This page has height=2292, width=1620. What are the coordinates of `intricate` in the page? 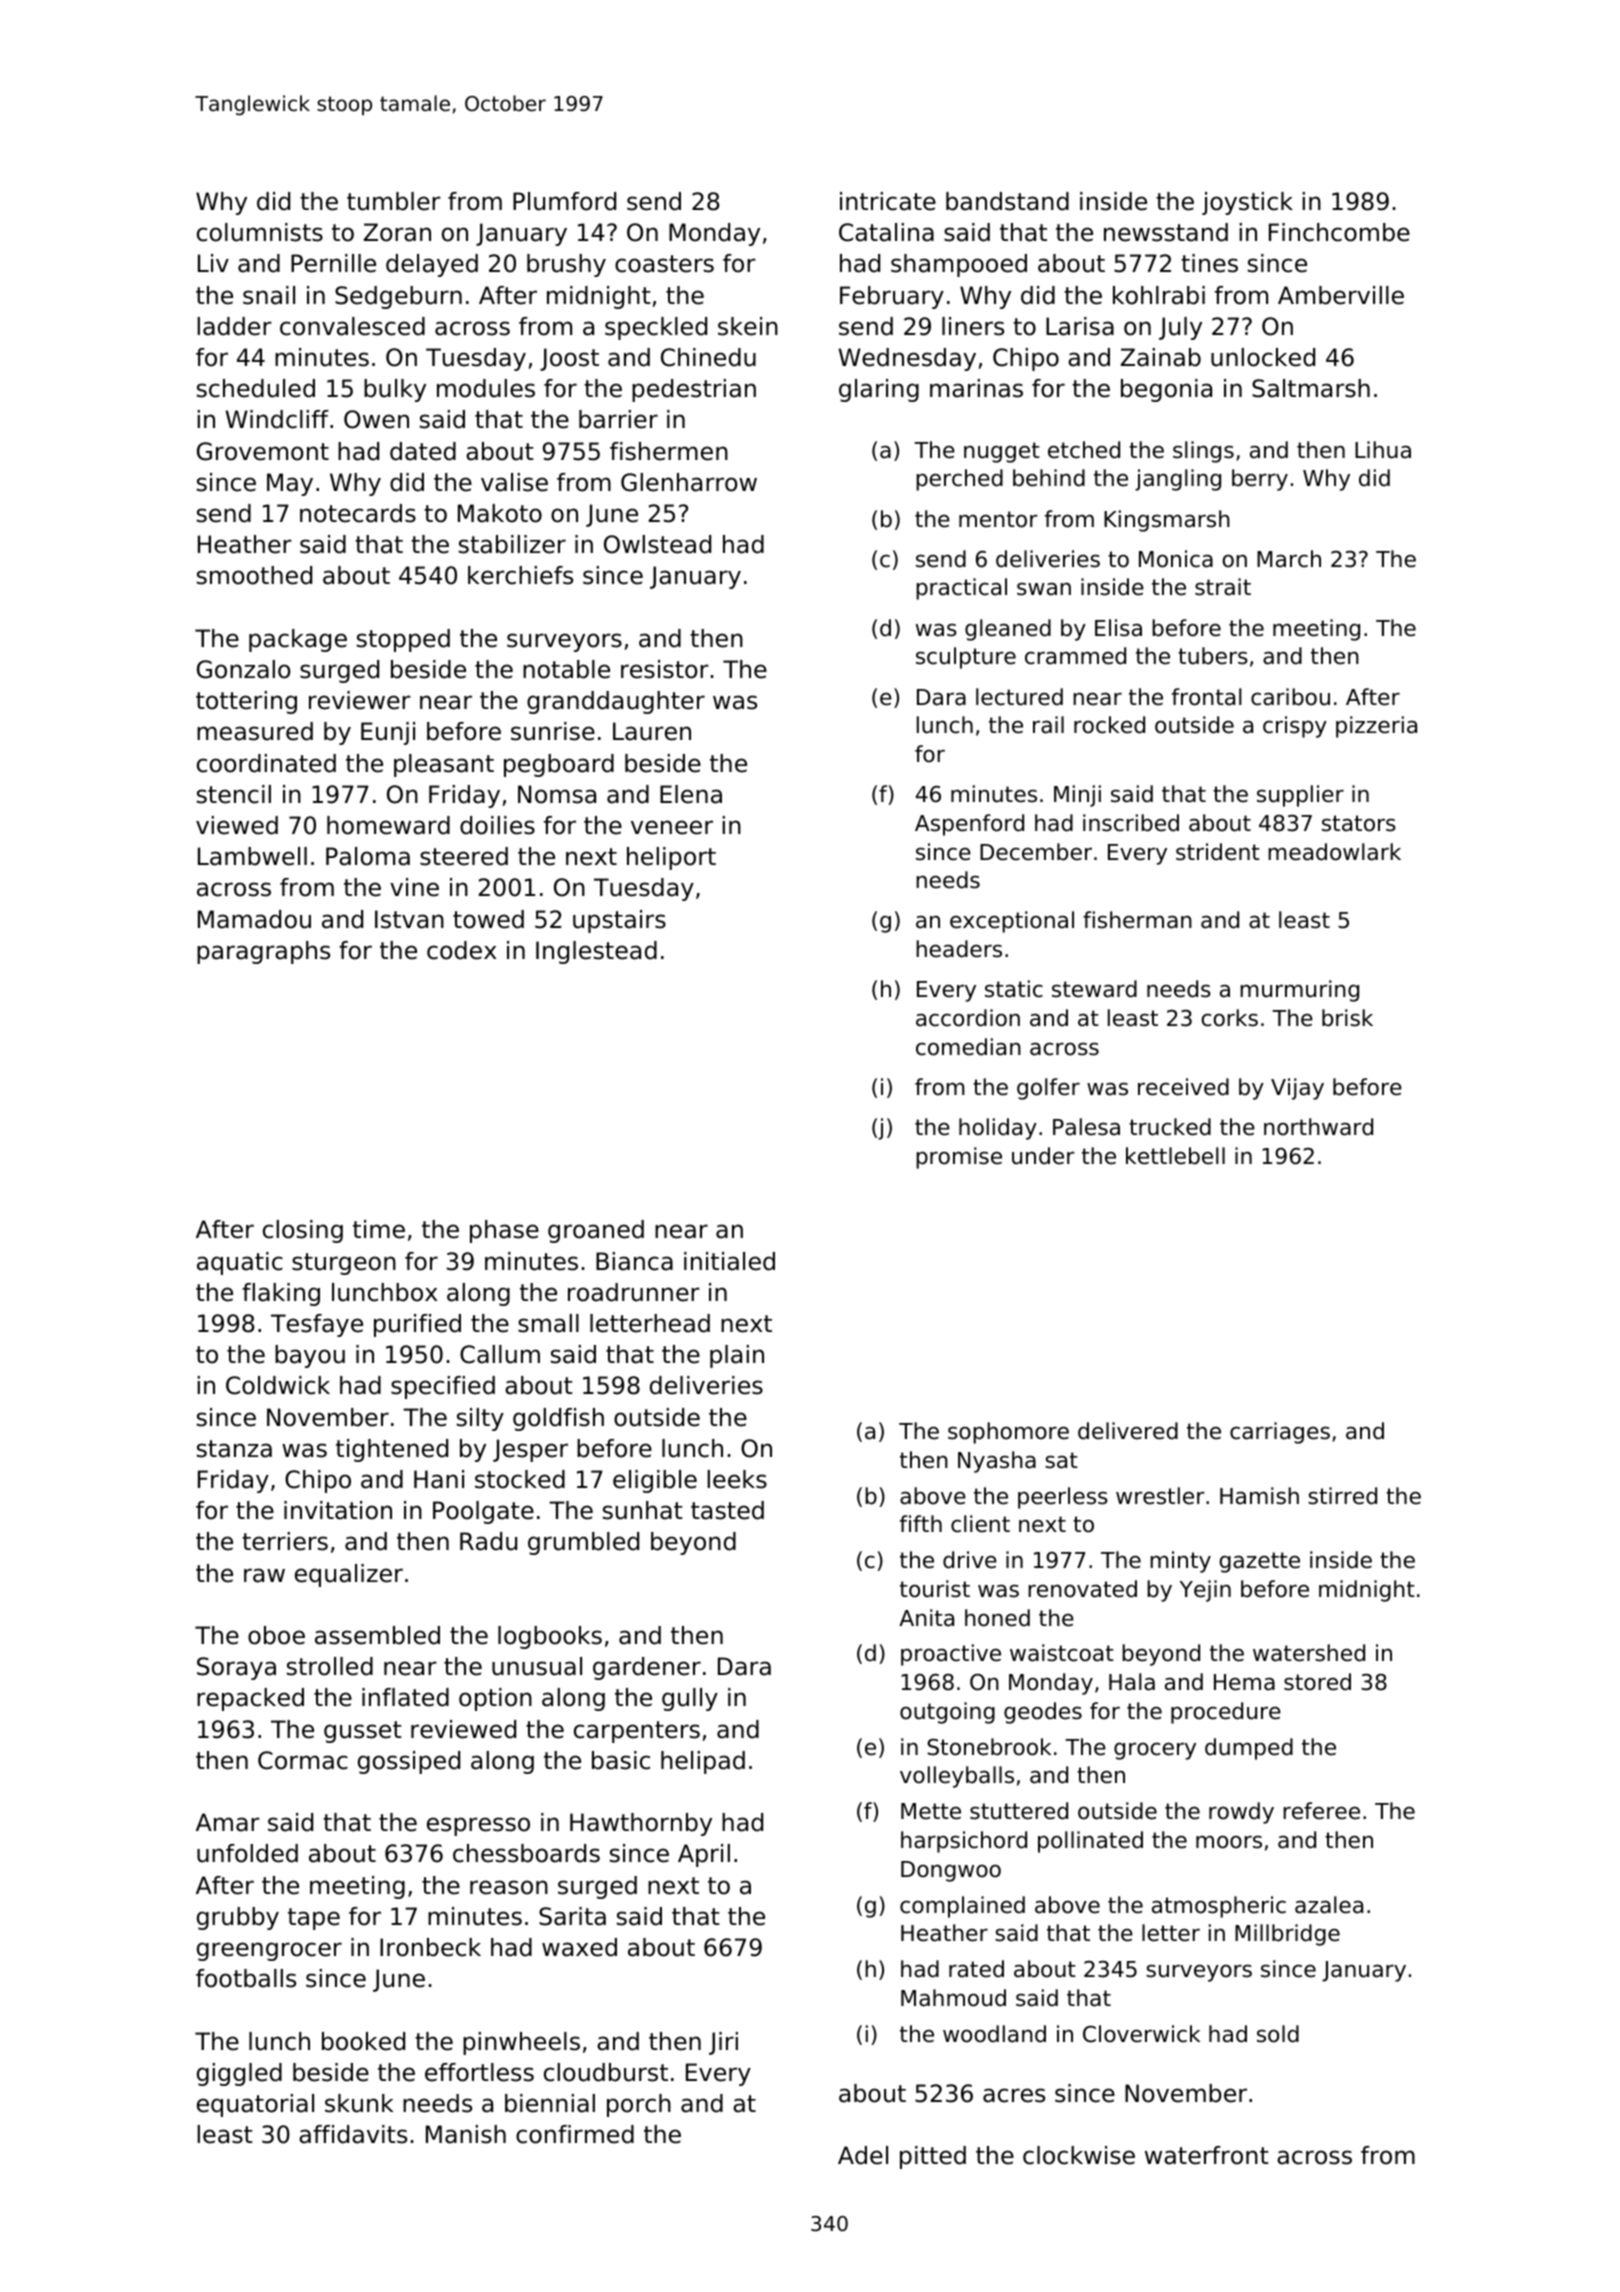 It's located at (888, 201).
